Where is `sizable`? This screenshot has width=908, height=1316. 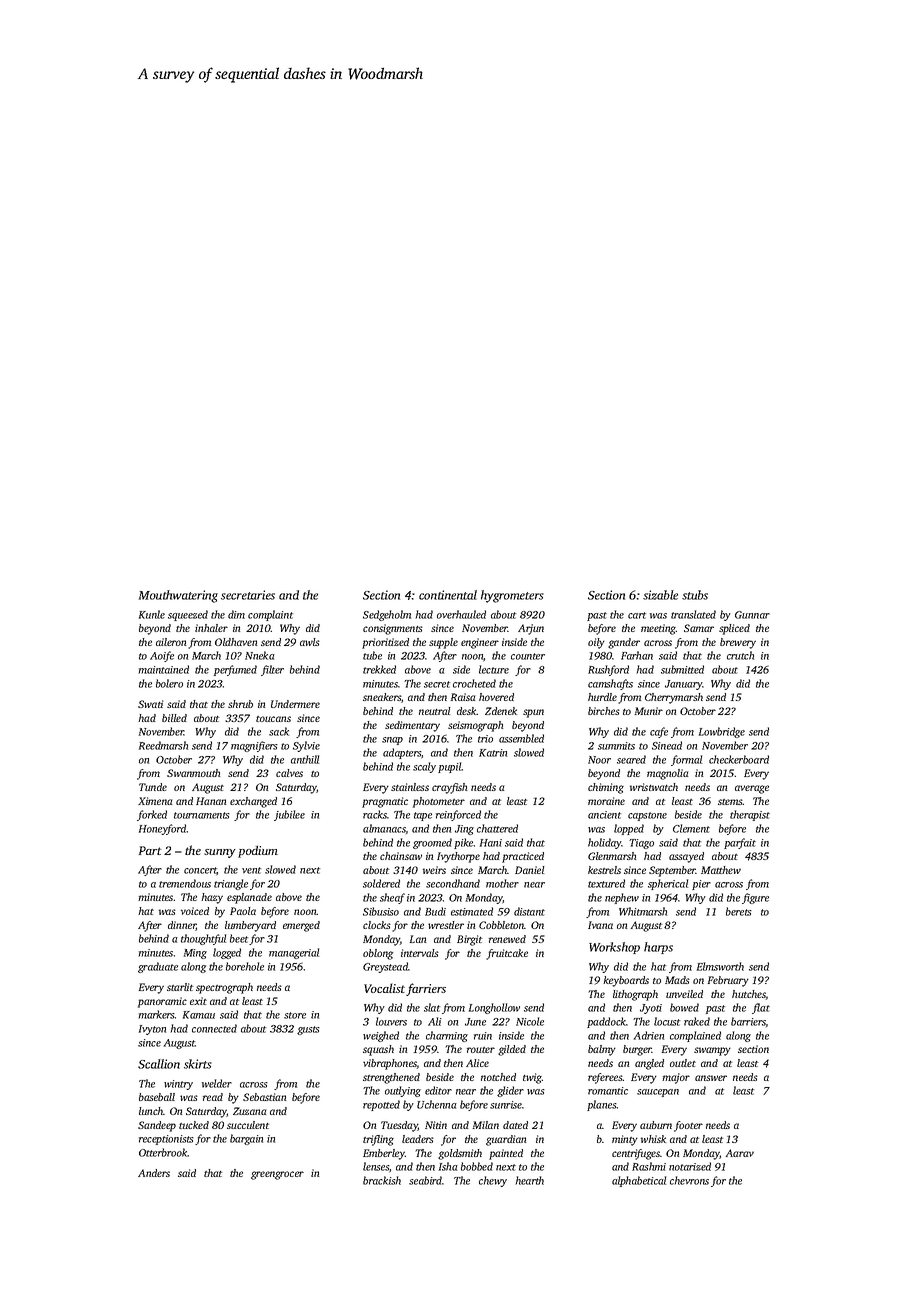
sizable is located at coordinates (660, 595).
